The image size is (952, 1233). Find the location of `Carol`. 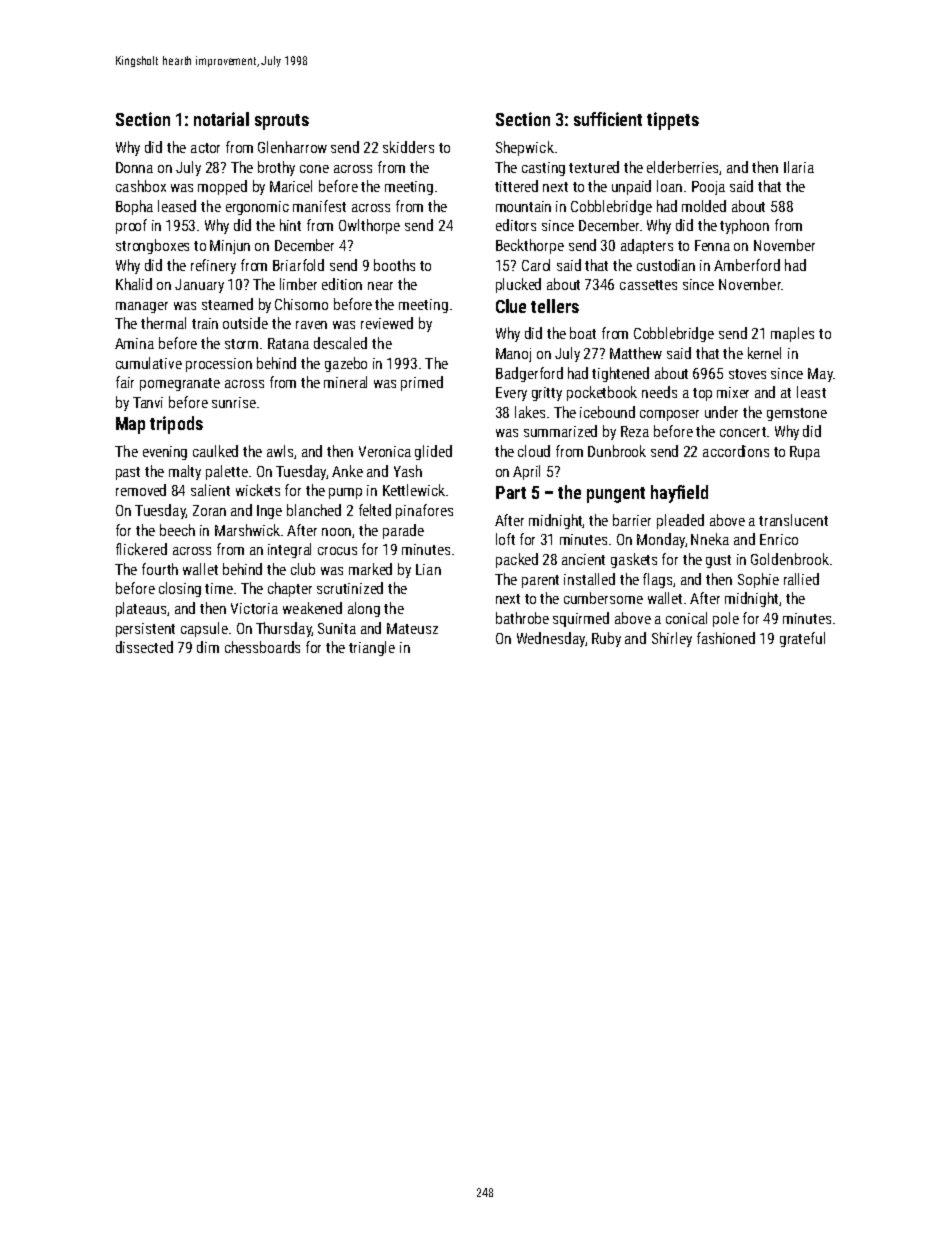

Carol is located at coordinates (536, 265).
